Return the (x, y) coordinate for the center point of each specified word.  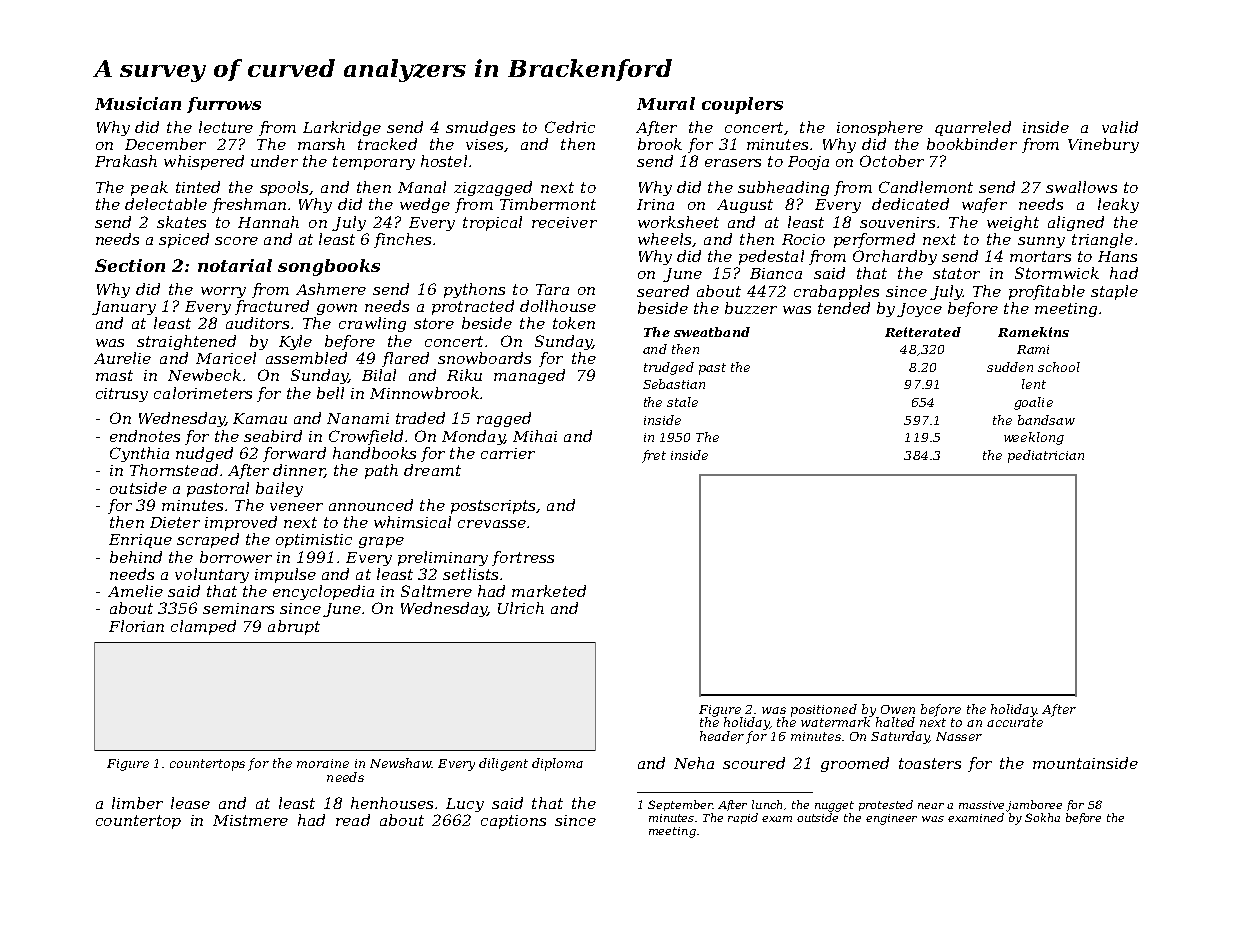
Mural (666, 103)
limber (137, 803)
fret (654, 456)
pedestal (771, 257)
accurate (1015, 722)
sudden (1010, 367)
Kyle (295, 342)
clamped (203, 627)
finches (402, 240)
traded (420, 418)
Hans (1117, 256)
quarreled (973, 128)
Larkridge (342, 128)
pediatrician (1046, 456)
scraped (208, 540)
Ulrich (521, 608)
